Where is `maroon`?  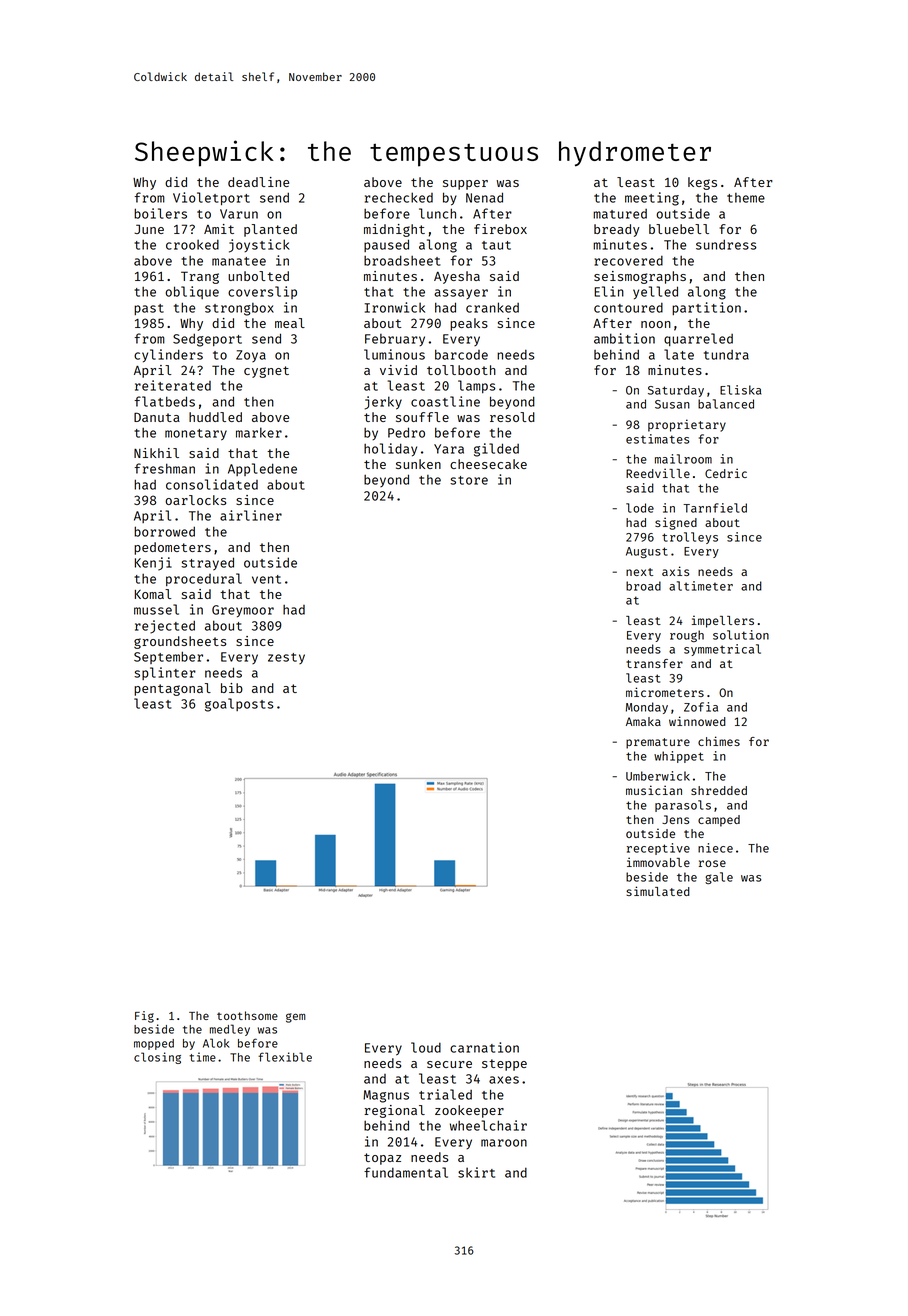 maroon is located at coordinates (504, 1143).
